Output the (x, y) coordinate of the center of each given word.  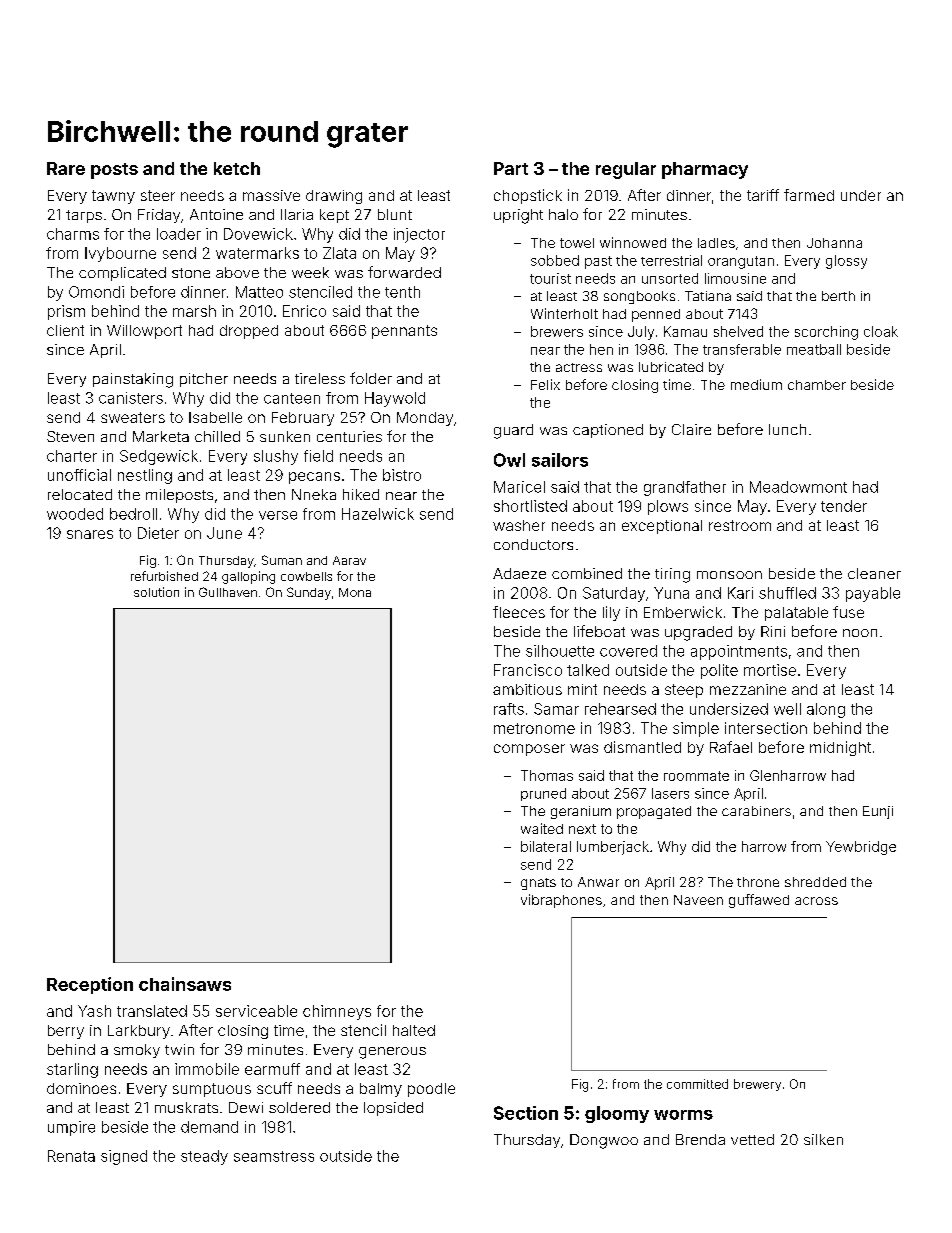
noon (860, 633)
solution (156, 592)
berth (838, 296)
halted (414, 1030)
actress (579, 367)
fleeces (519, 612)
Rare (66, 168)
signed (124, 1157)
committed (697, 1084)
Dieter (158, 533)
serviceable (256, 1011)
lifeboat (599, 631)
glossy (846, 262)
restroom (740, 525)
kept (334, 216)
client (65, 330)
